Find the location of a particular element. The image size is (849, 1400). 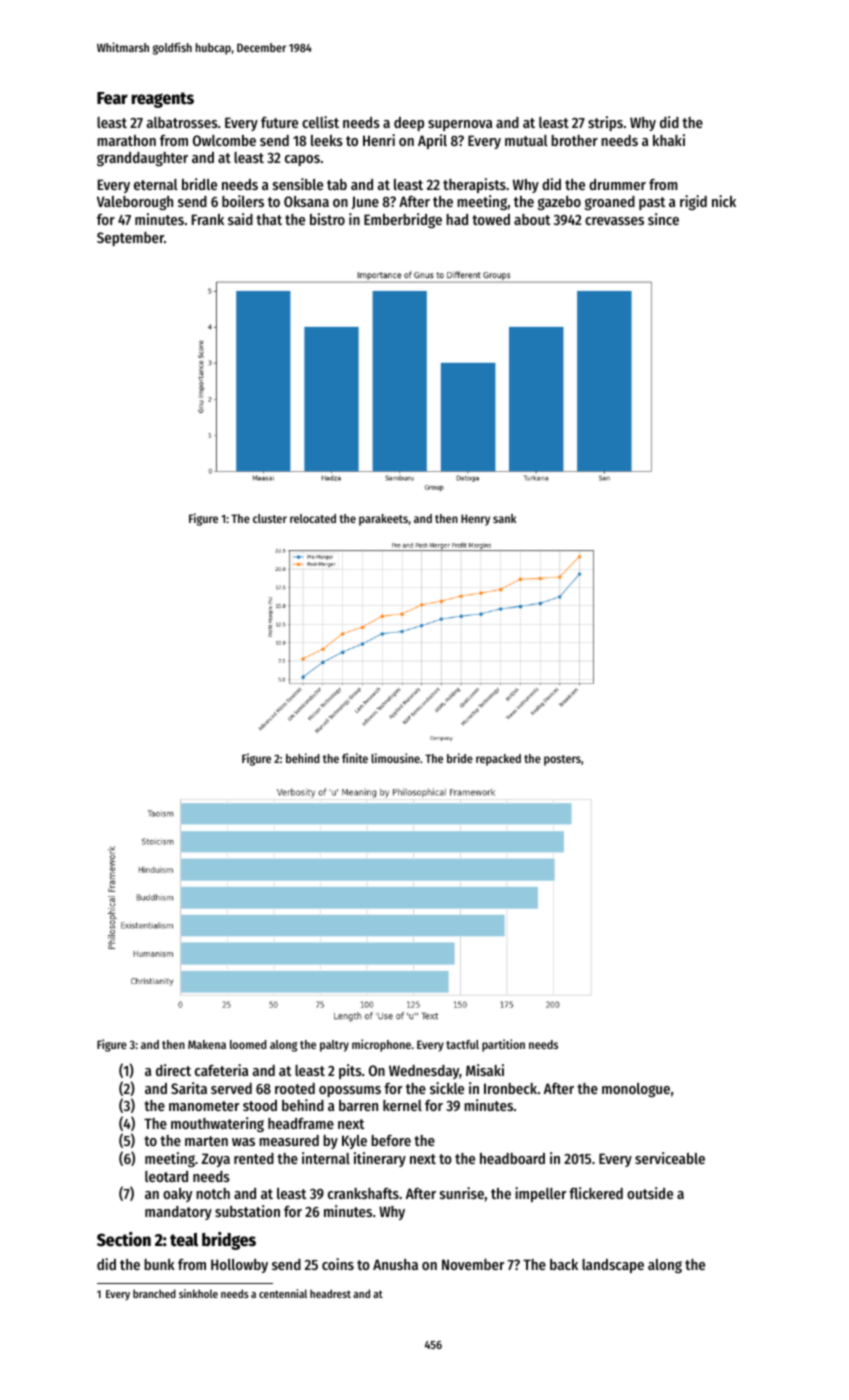

bistro is located at coordinates (327, 219).
